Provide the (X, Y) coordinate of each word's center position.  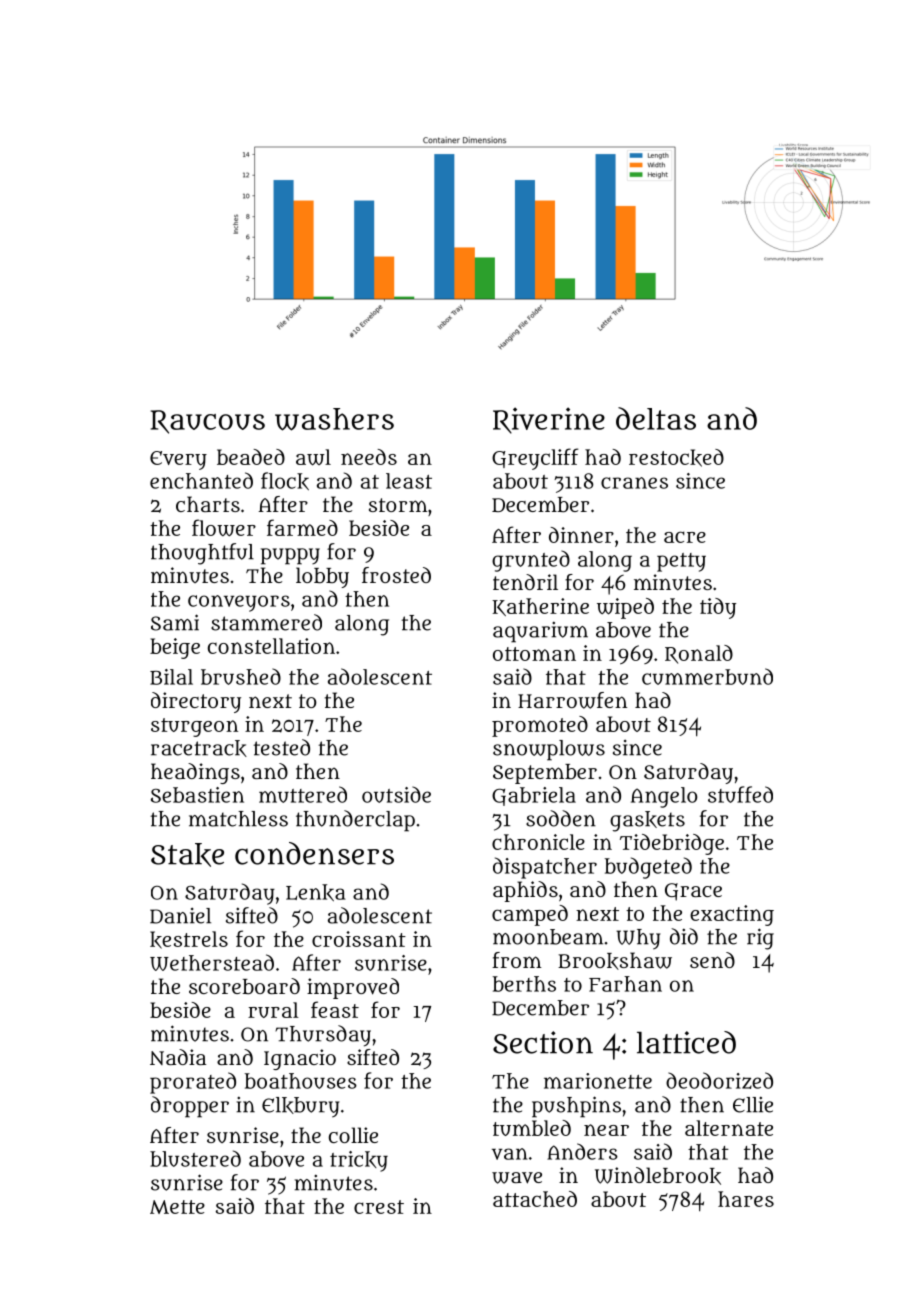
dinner (581, 535)
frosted (396, 575)
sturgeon (194, 727)
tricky (359, 1161)
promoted (540, 726)
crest (379, 1207)
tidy (718, 608)
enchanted (201, 480)
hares (746, 1199)
